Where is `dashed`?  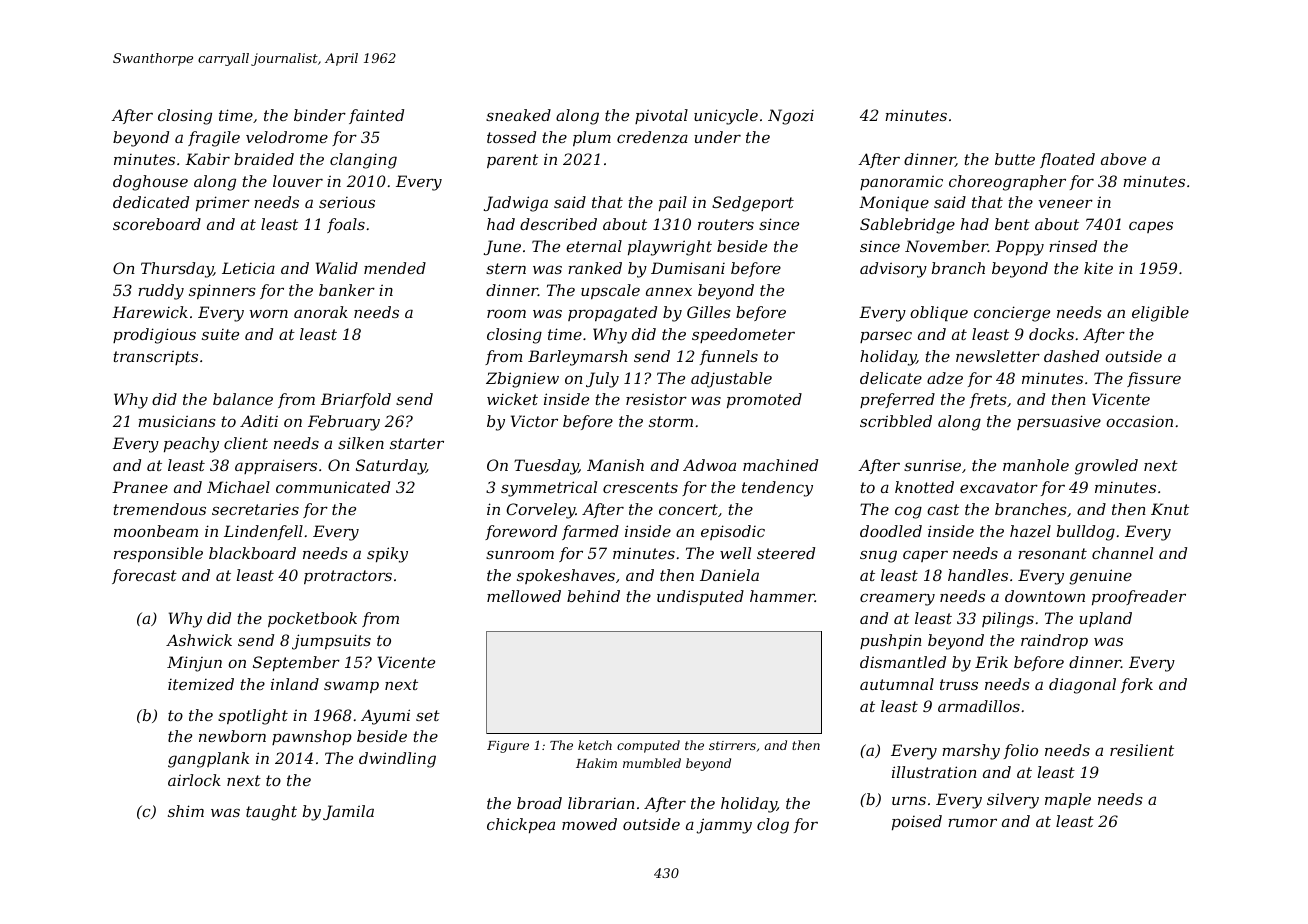 dashed is located at coordinates (1071, 356).
